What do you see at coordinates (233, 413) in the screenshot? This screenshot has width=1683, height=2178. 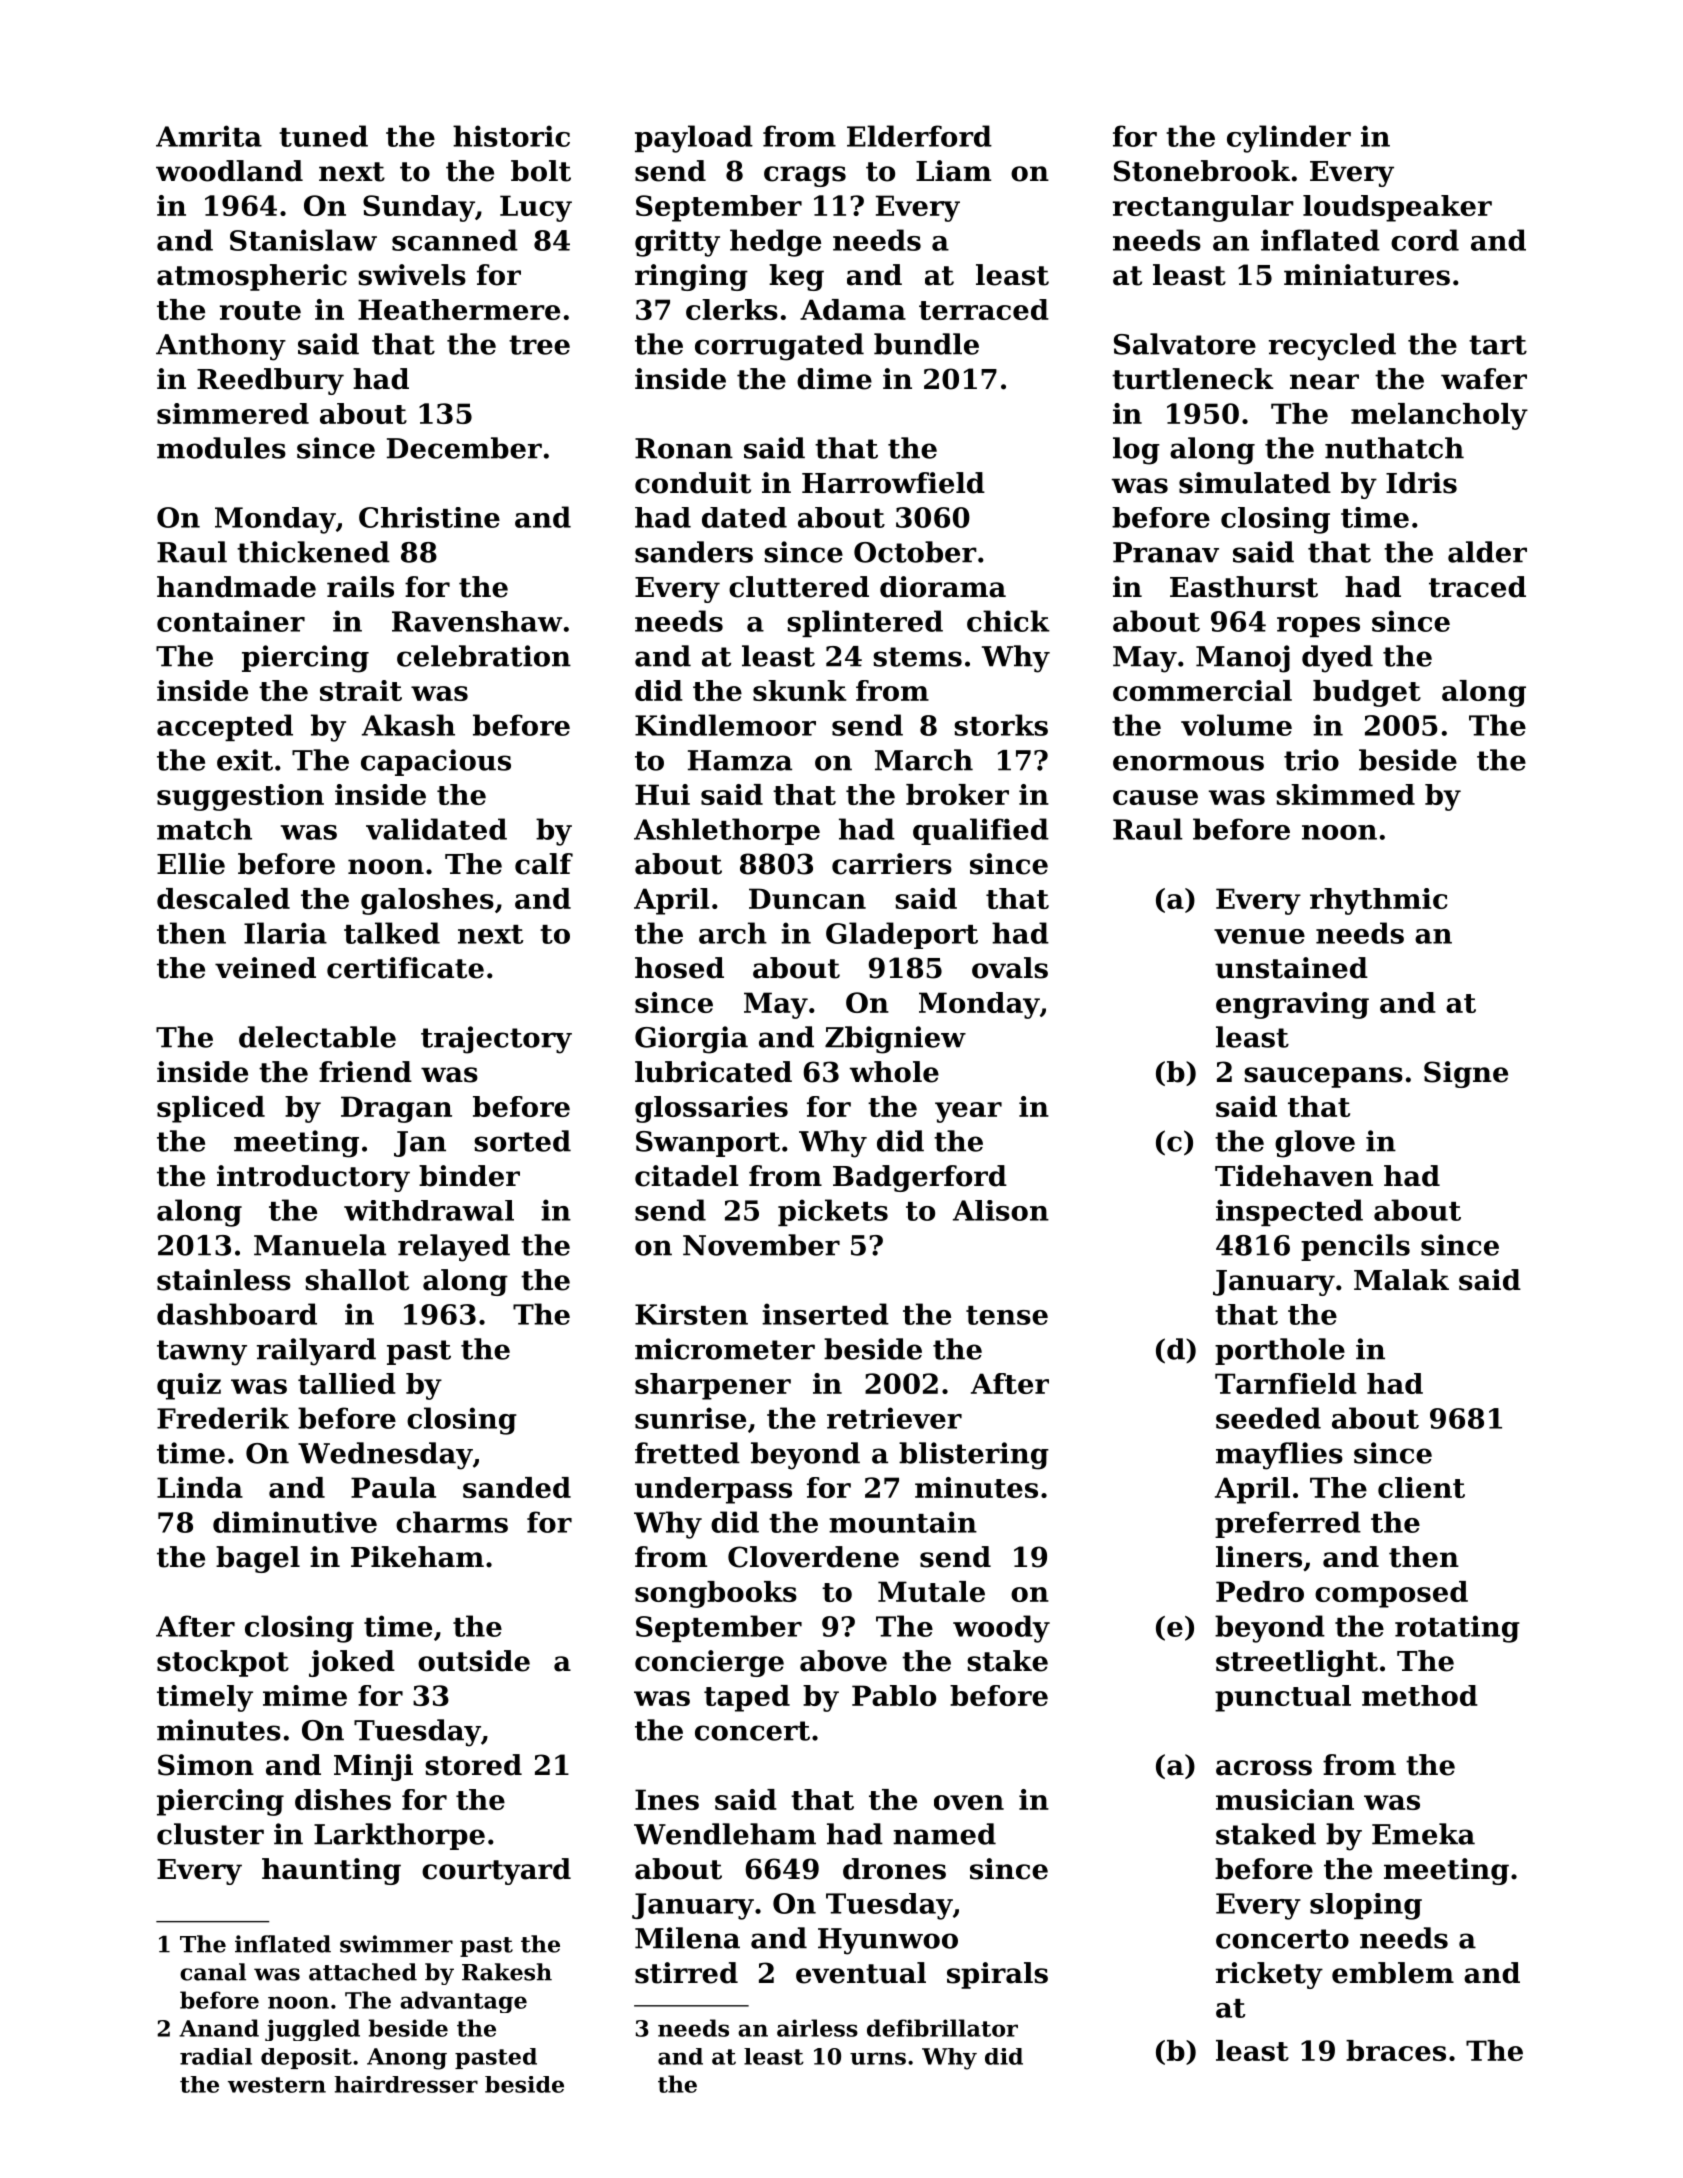 I see `simmered` at bounding box center [233, 413].
